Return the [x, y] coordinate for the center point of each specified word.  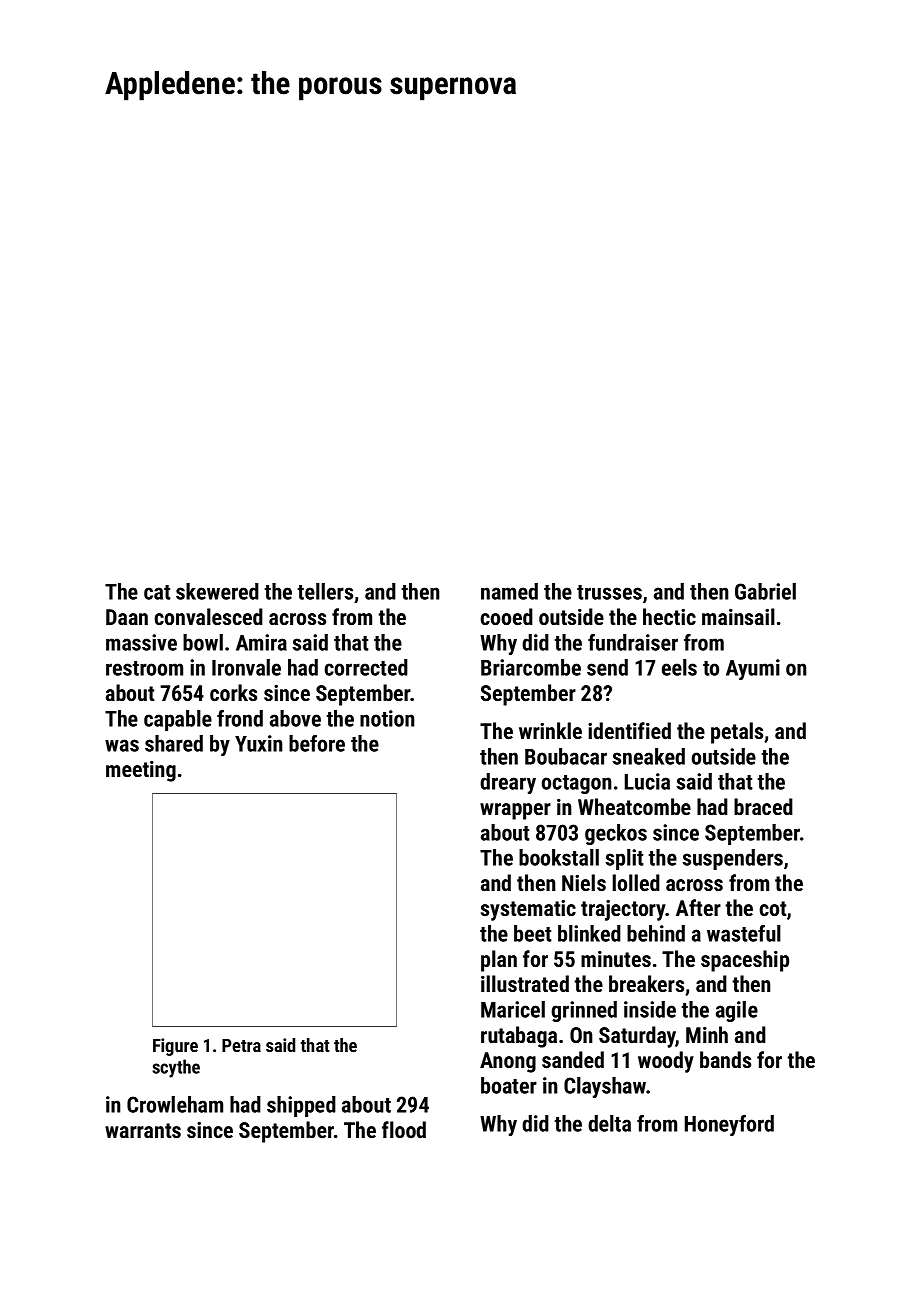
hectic [669, 616]
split [624, 859]
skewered [217, 591]
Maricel [513, 1009]
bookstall [559, 857]
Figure [175, 1047]
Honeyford [729, 1125]
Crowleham [175, 1104]
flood [404, 1129]
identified [629, 730]
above [295, 718]
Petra [241, 1045]
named [509, 591]
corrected [366, 667]
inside [650, 1009]
